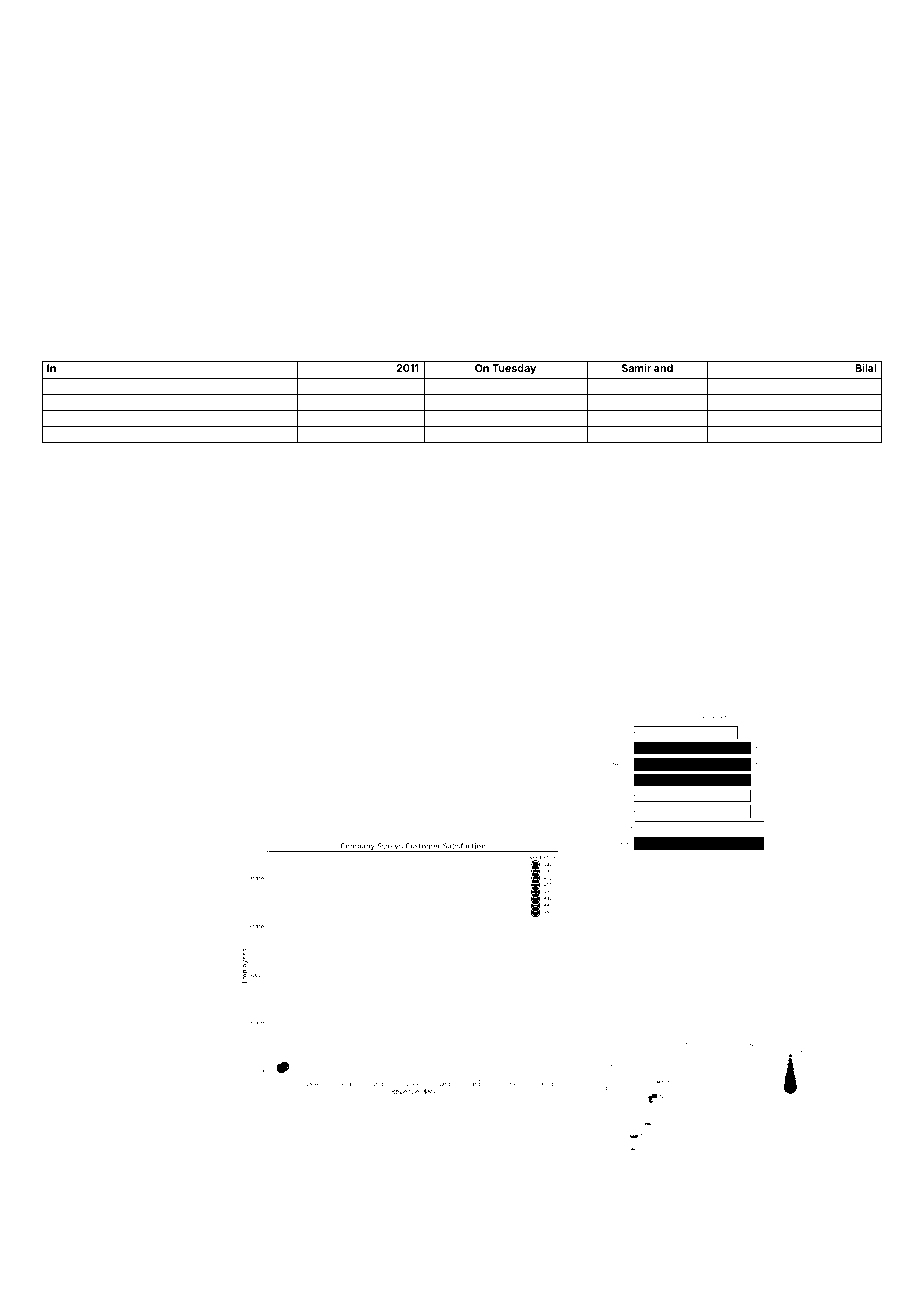 The height and width of the screenshot is (1308, 924). Describe the element at coordinates (494, 93) in the screenshot. I see `conscientious` at that location.
